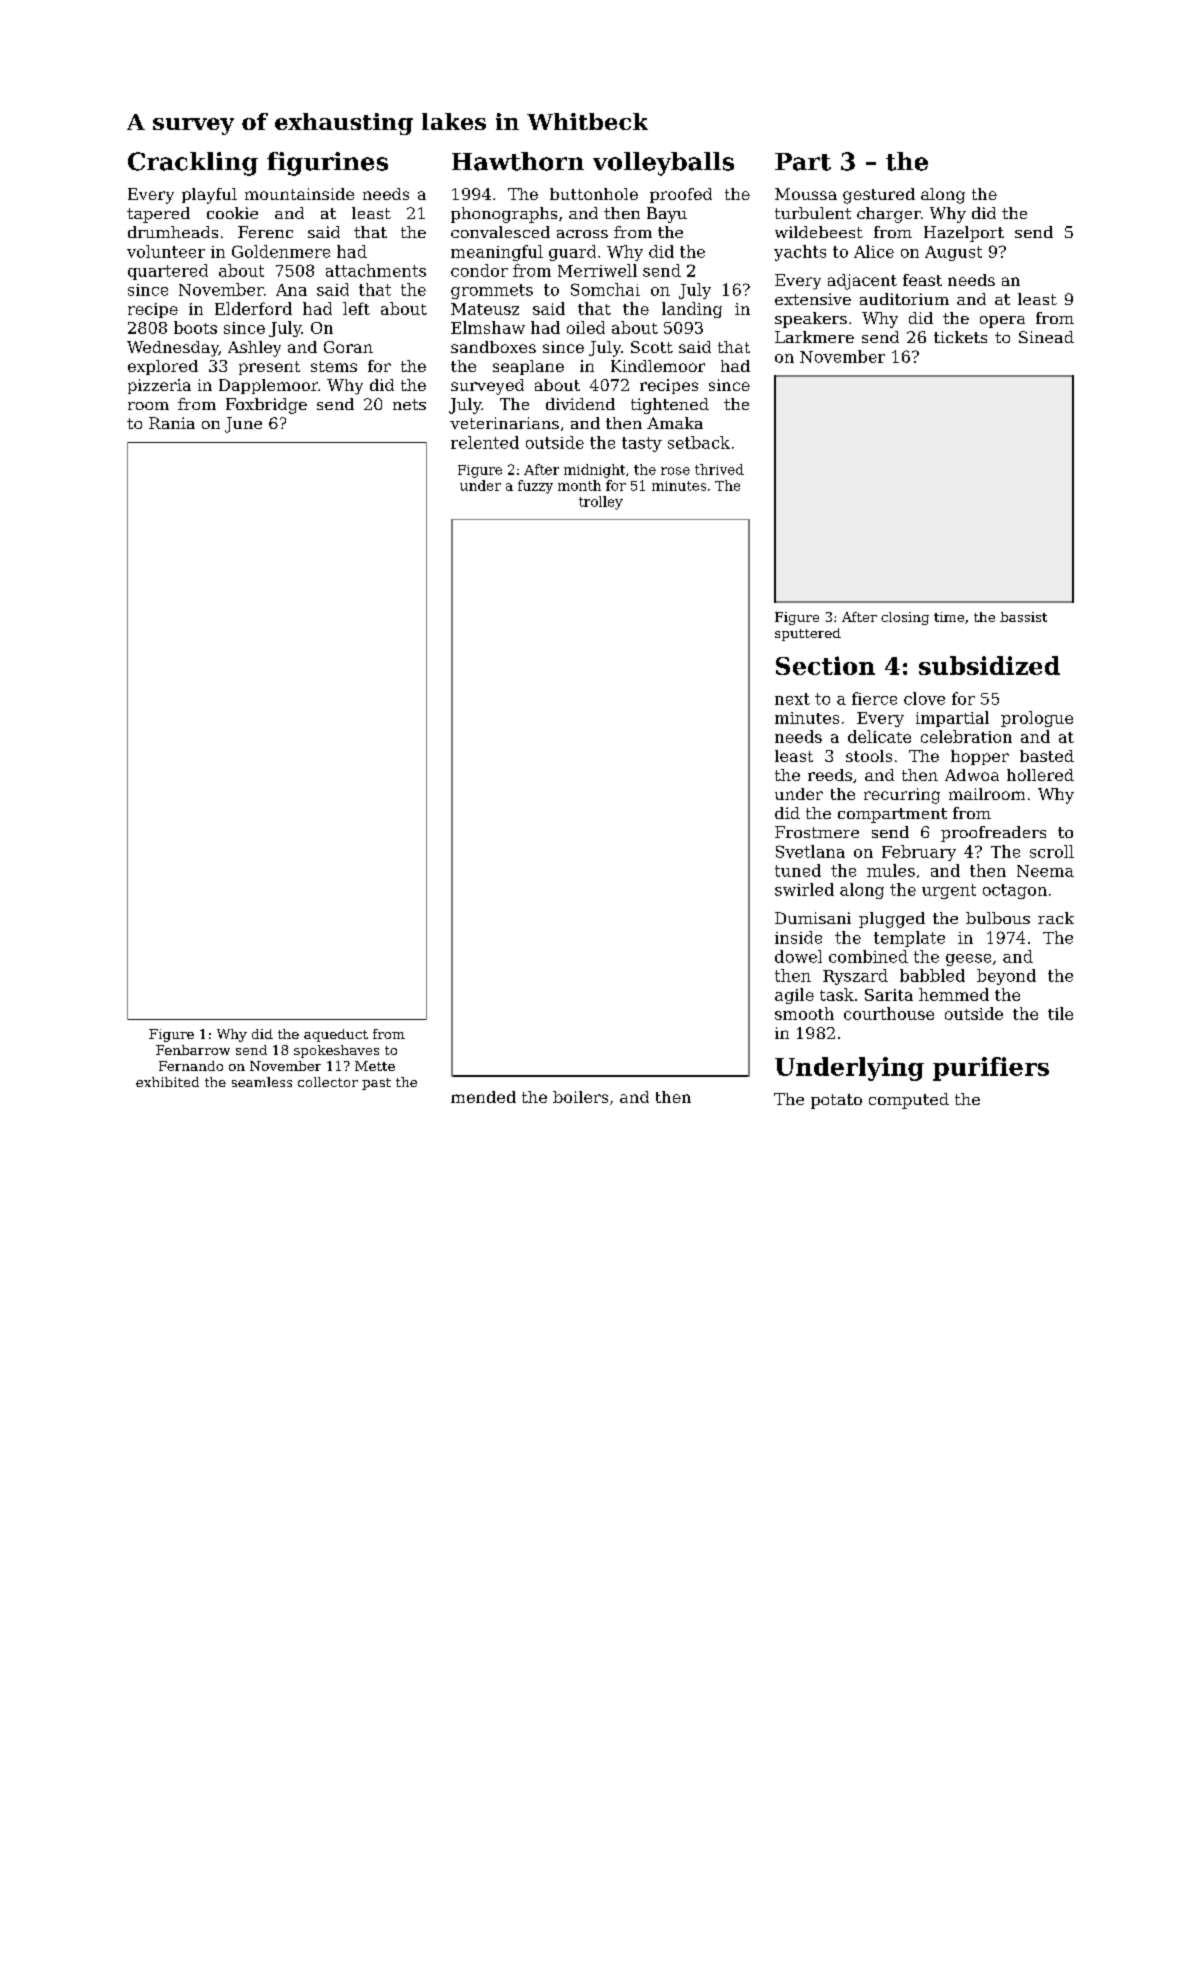  I want to click on Larkmere, so click(814, 337).
